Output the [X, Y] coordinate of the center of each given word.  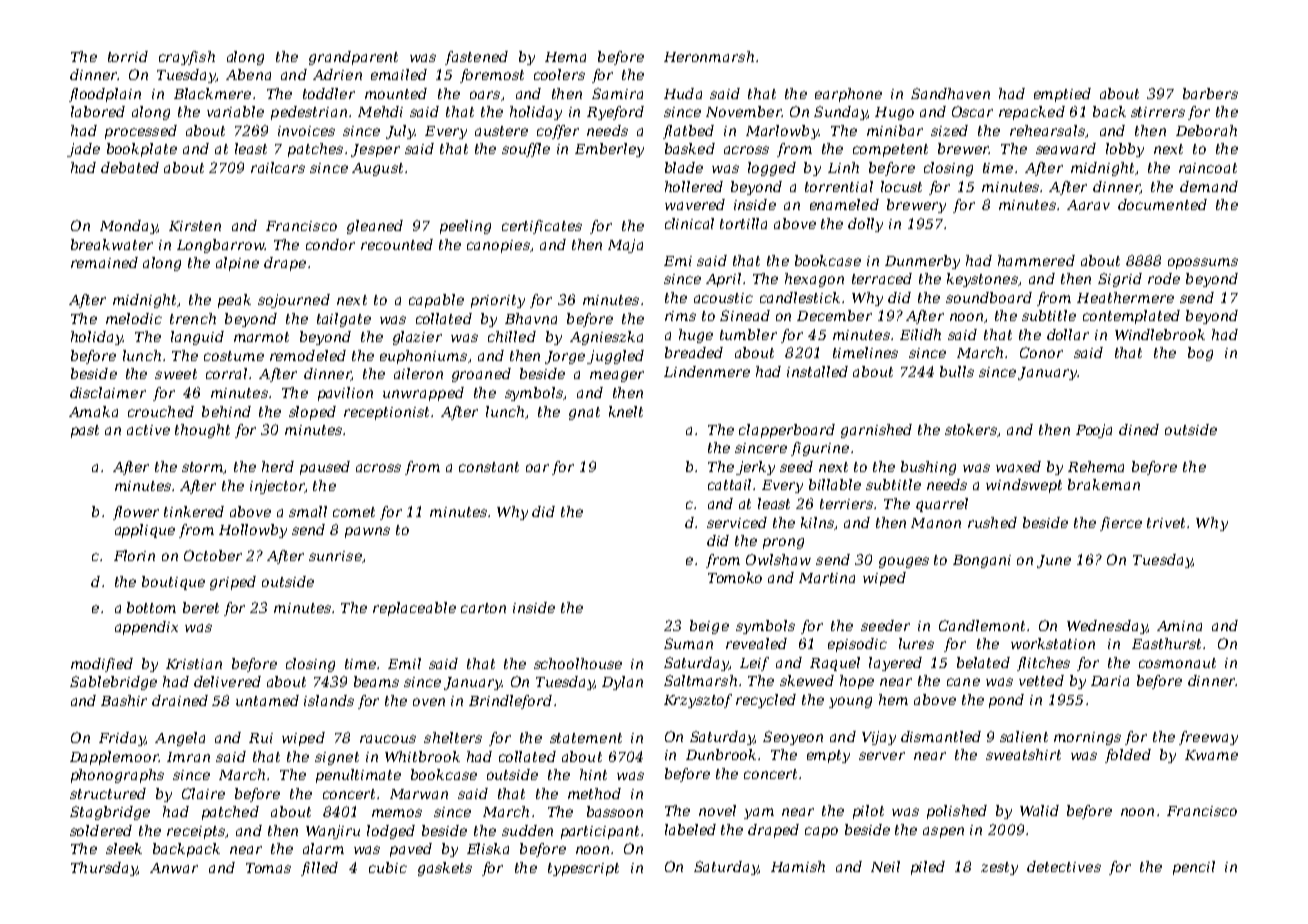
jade [83, 150]
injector [277, 487]
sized [949, 130]
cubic [388, 867]
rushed [992, 522]
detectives [1064, 866]
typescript [583, 869]
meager [617, 376]
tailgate [344, 320]
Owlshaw [778, 559]
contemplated [1131, 317]
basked [690, 148]
